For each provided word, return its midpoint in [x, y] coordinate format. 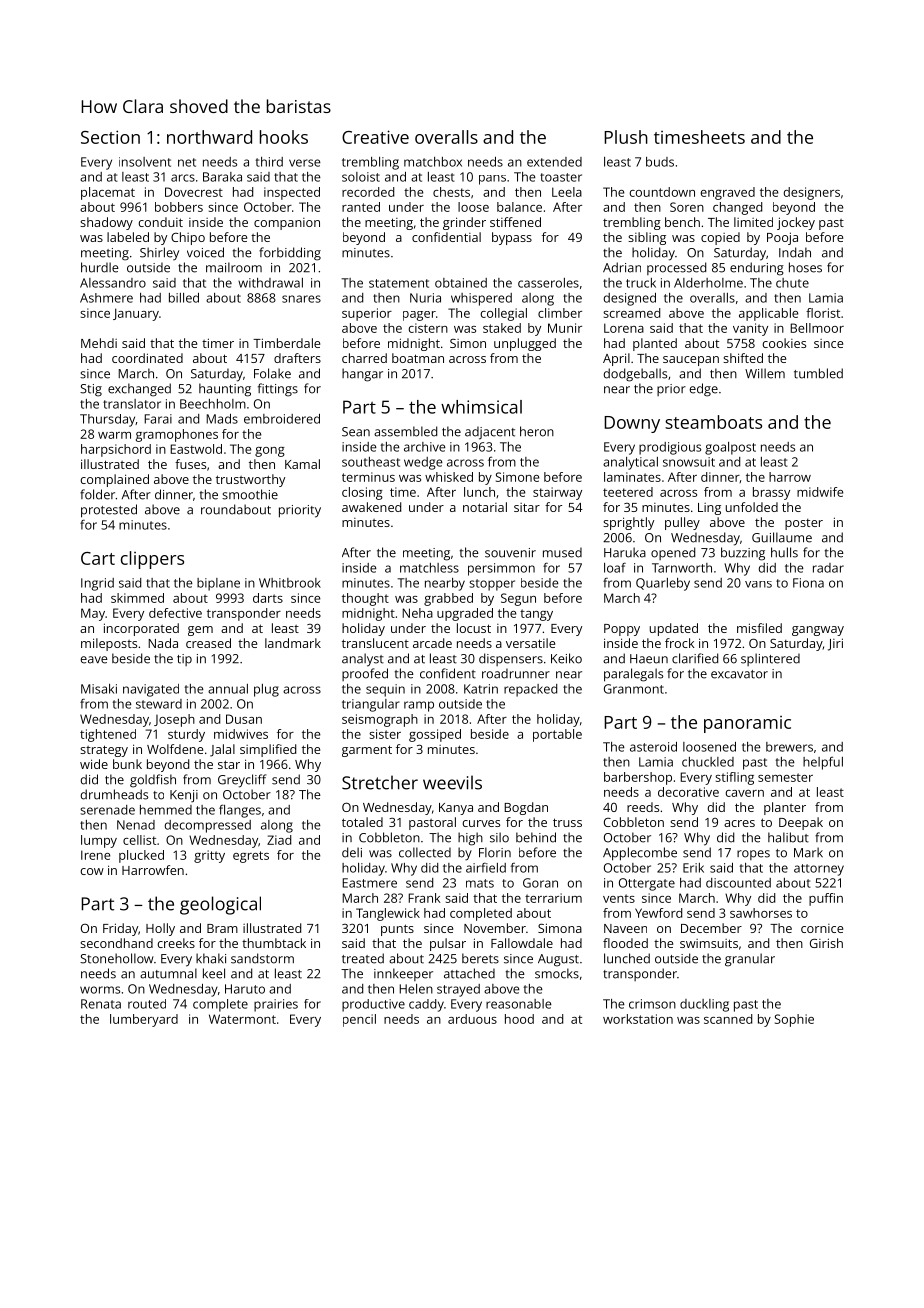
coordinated [147, 358]
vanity [750, 329]
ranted [361, 207]
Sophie [794, 1020]
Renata [101, 1004]
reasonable [519, 1004]
